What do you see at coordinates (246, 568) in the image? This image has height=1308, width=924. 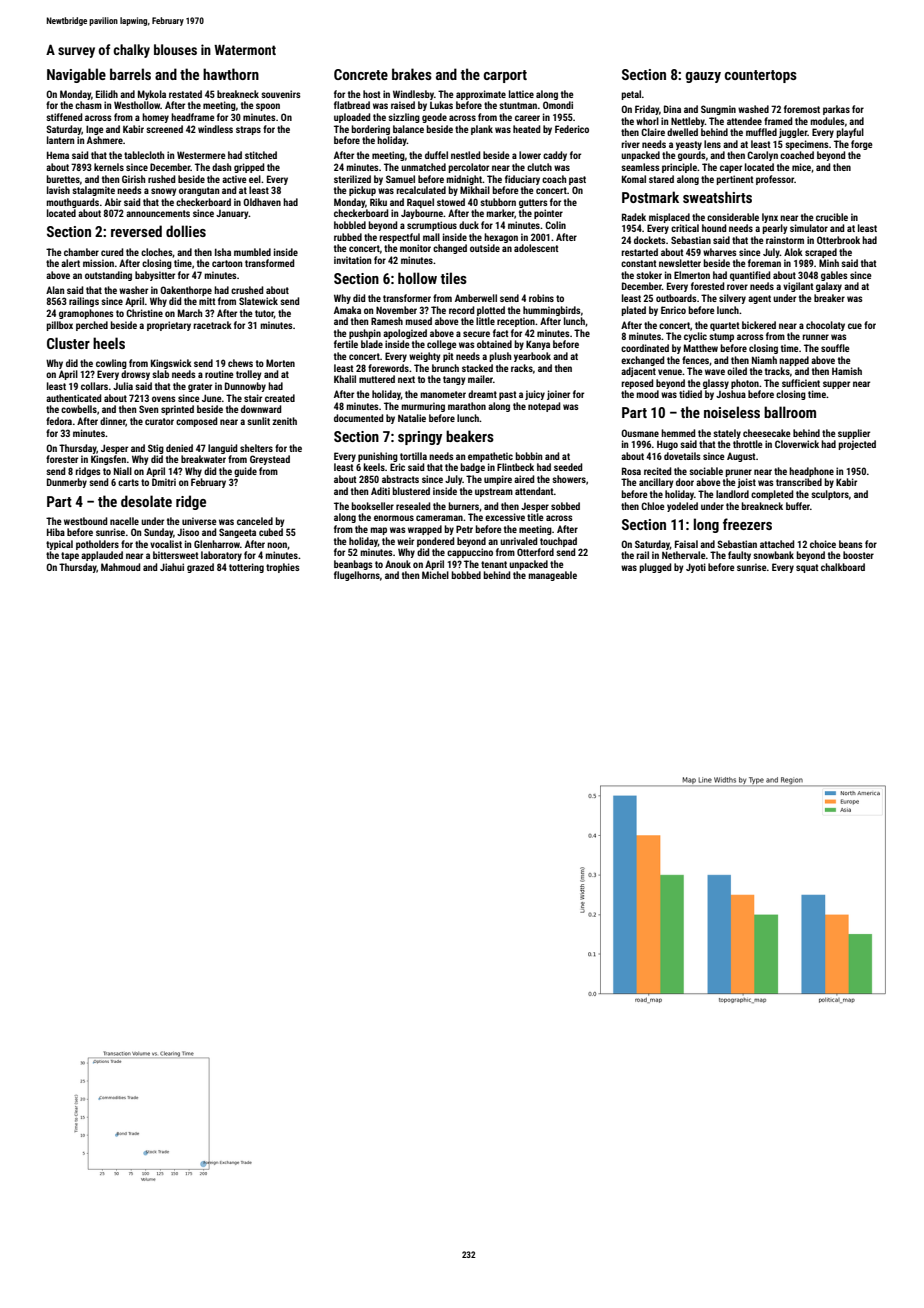 I see `tottering` at bounding box center [246, 568].
